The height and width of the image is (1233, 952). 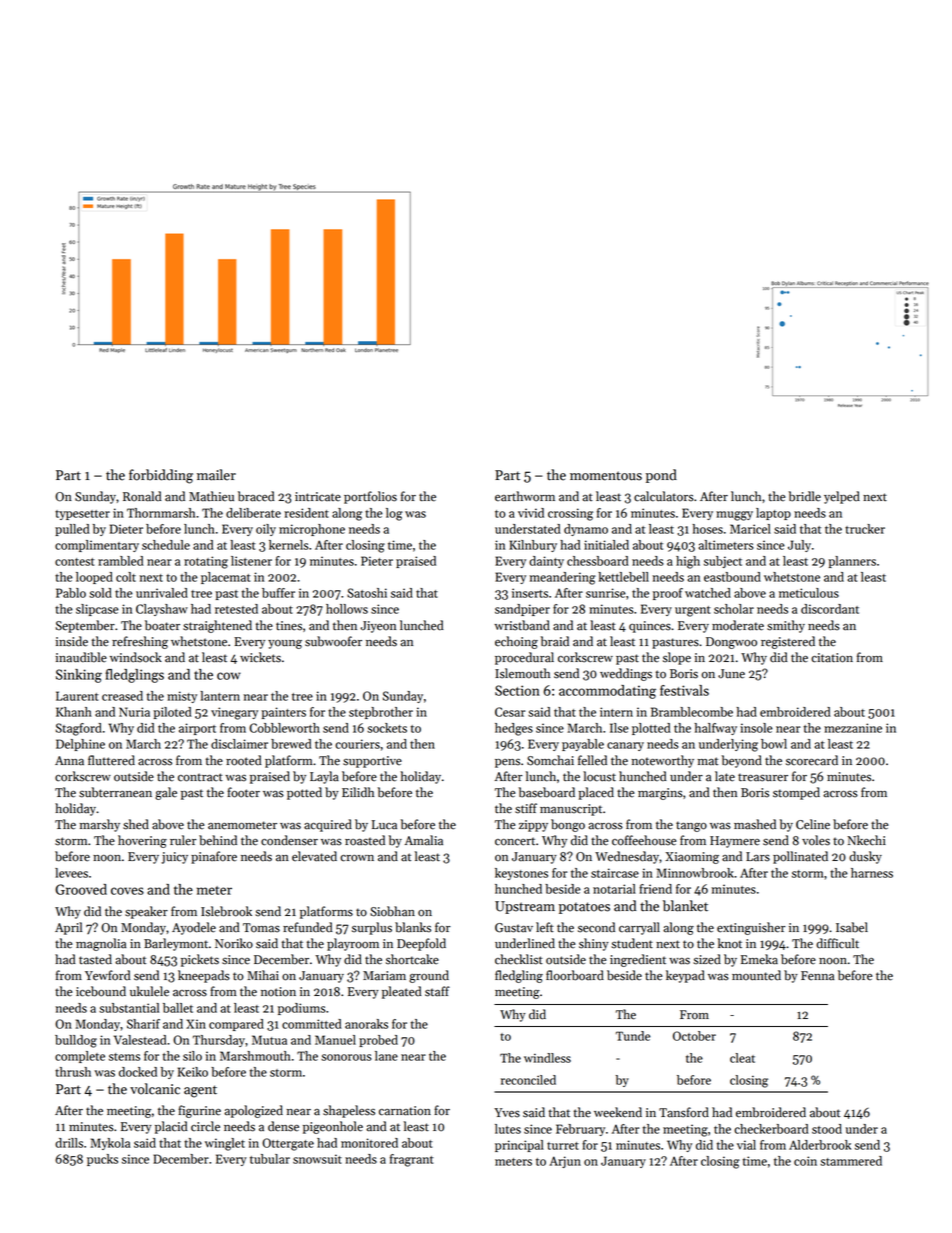 What do you see at coordinates (661, 476) in the image?
I see `pond` at bounding box center [661, 476].
